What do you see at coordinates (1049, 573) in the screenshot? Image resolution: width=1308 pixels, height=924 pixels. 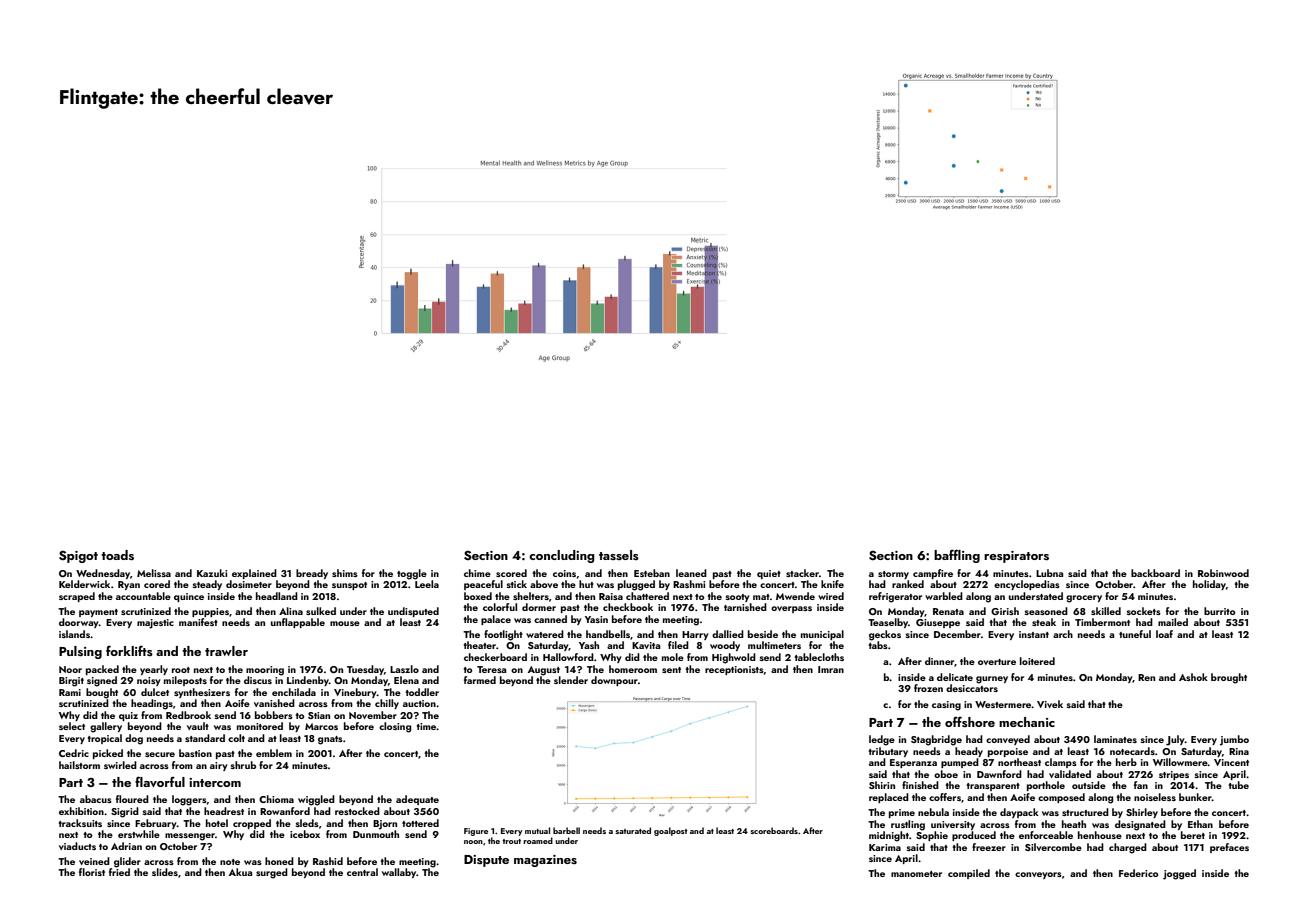 I see `Lubna` at bounding box center [1049, 573].
